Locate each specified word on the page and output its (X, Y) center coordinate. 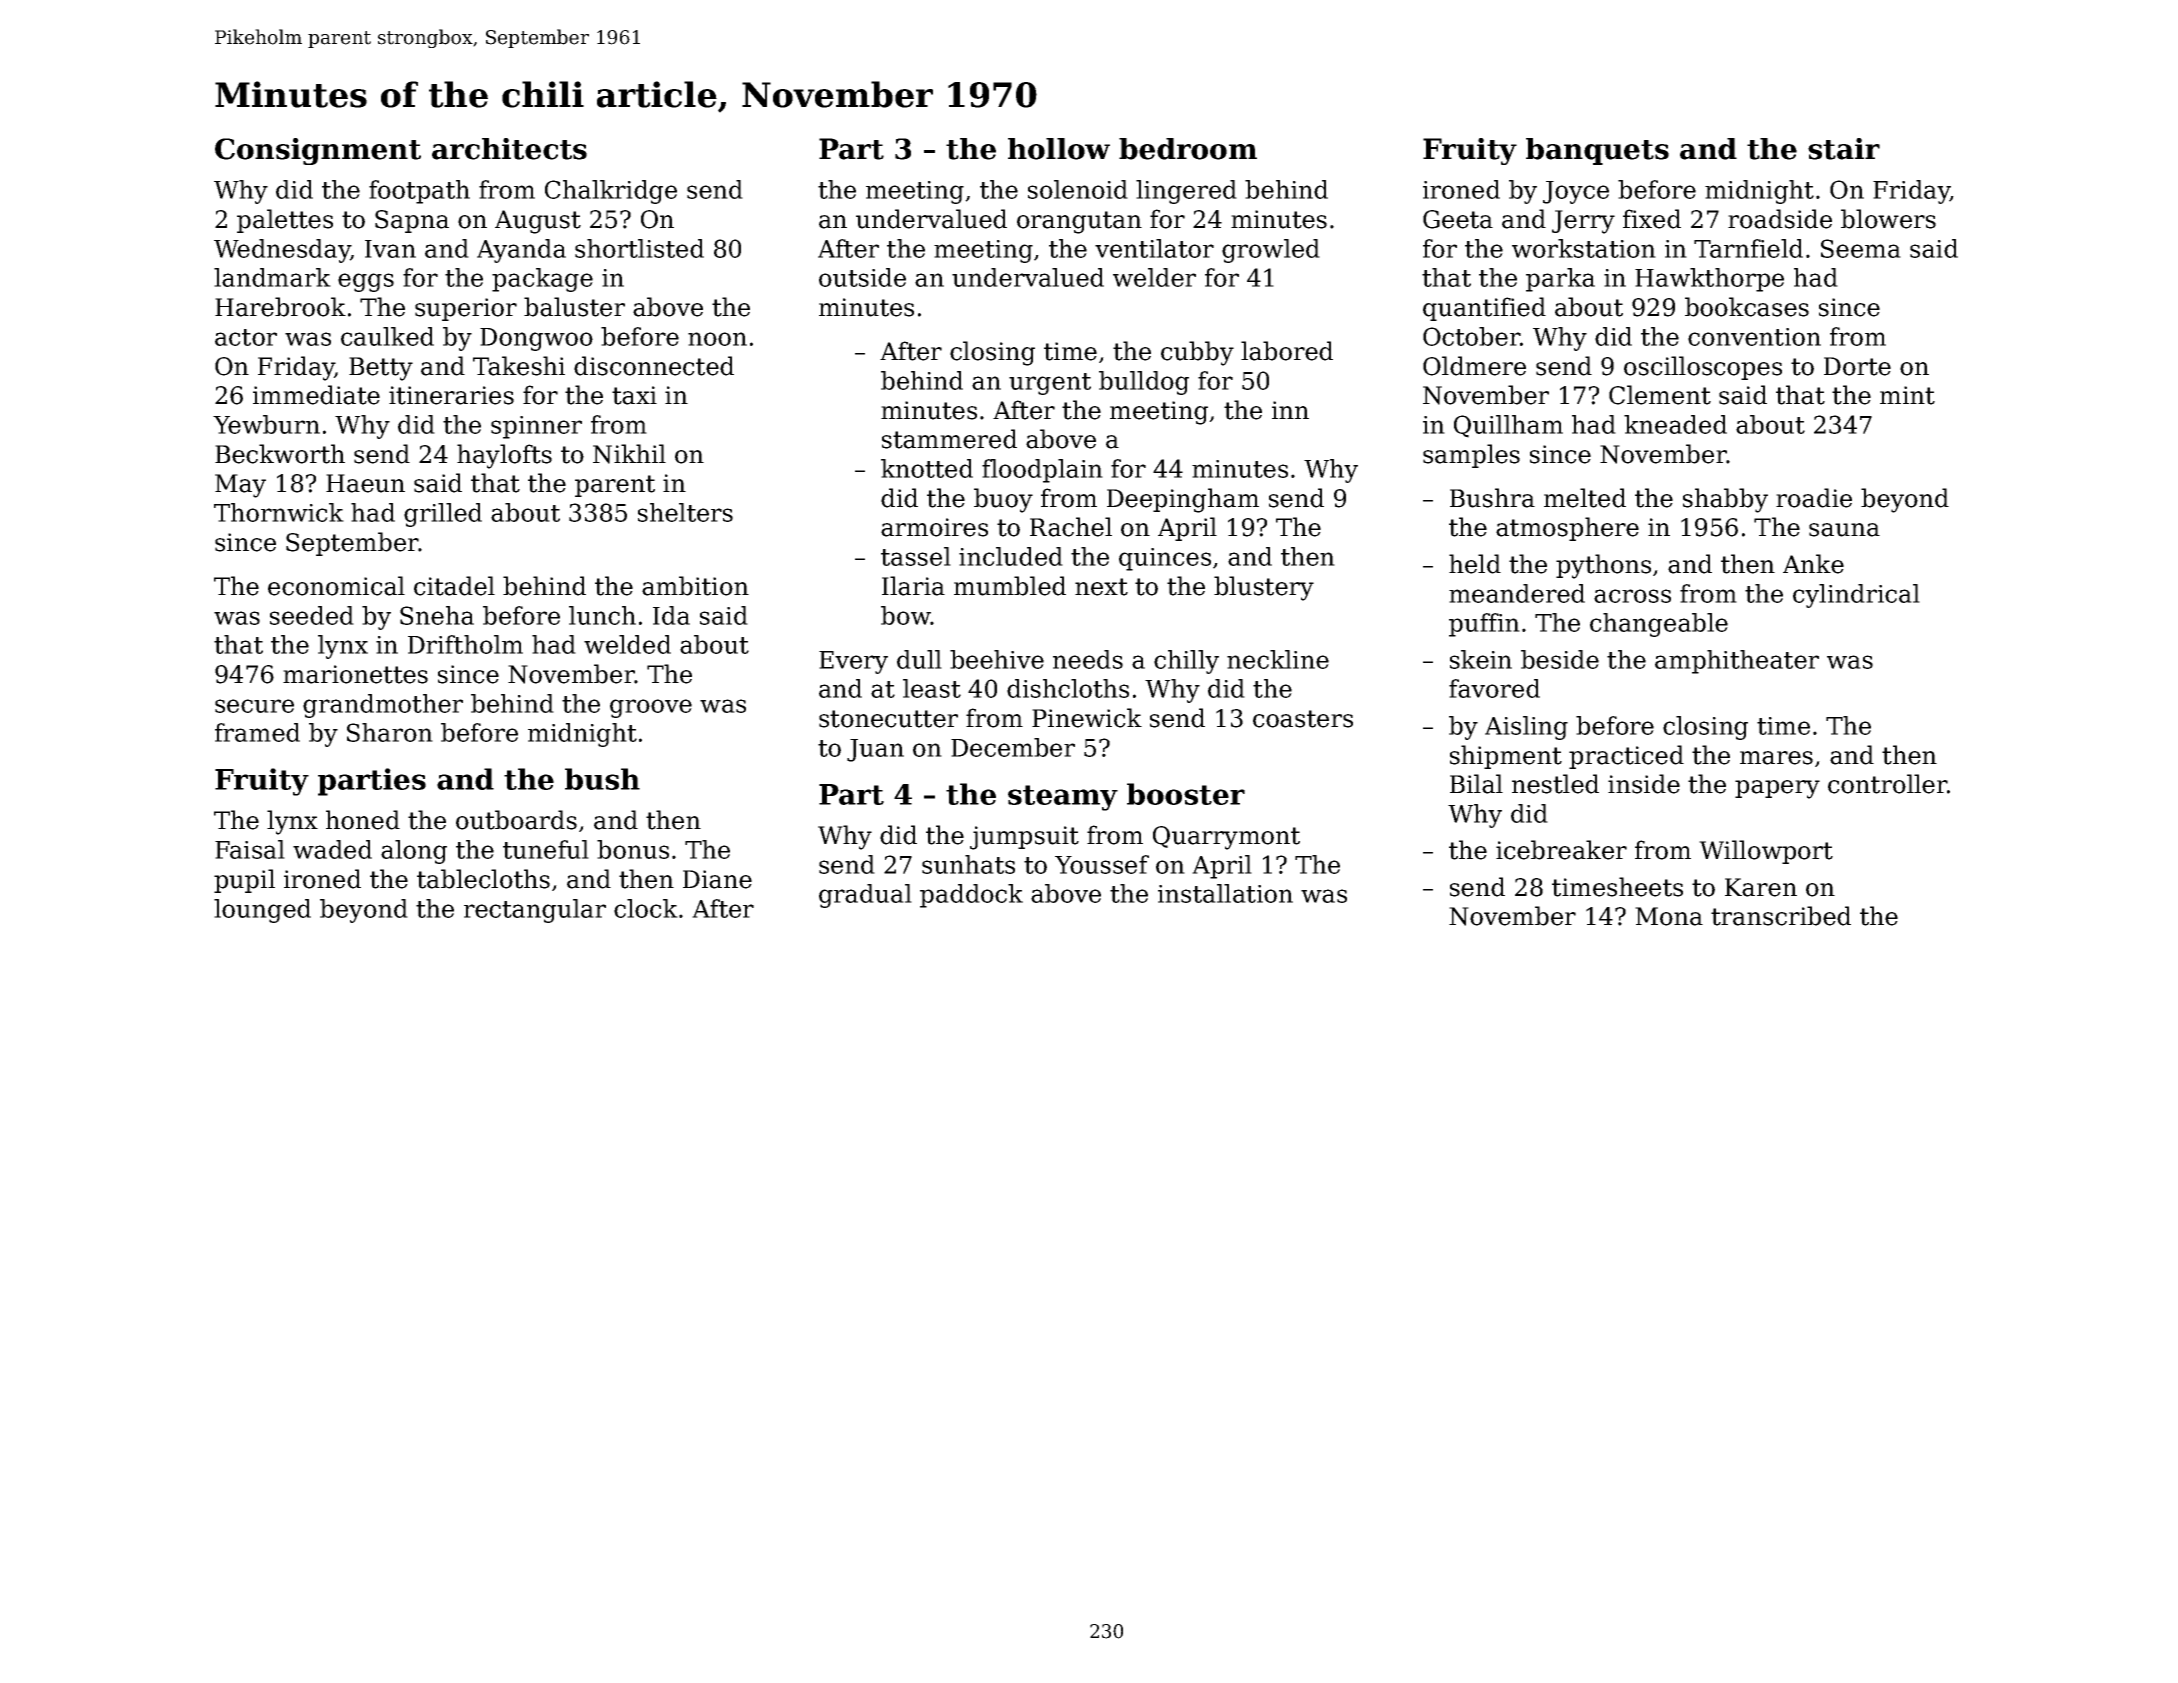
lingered (1186, 192)
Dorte (1857, 366)
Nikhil (629, 454)
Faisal (250, 849)
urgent (1050, 384)
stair (1844, 149)
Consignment (318, 151)
